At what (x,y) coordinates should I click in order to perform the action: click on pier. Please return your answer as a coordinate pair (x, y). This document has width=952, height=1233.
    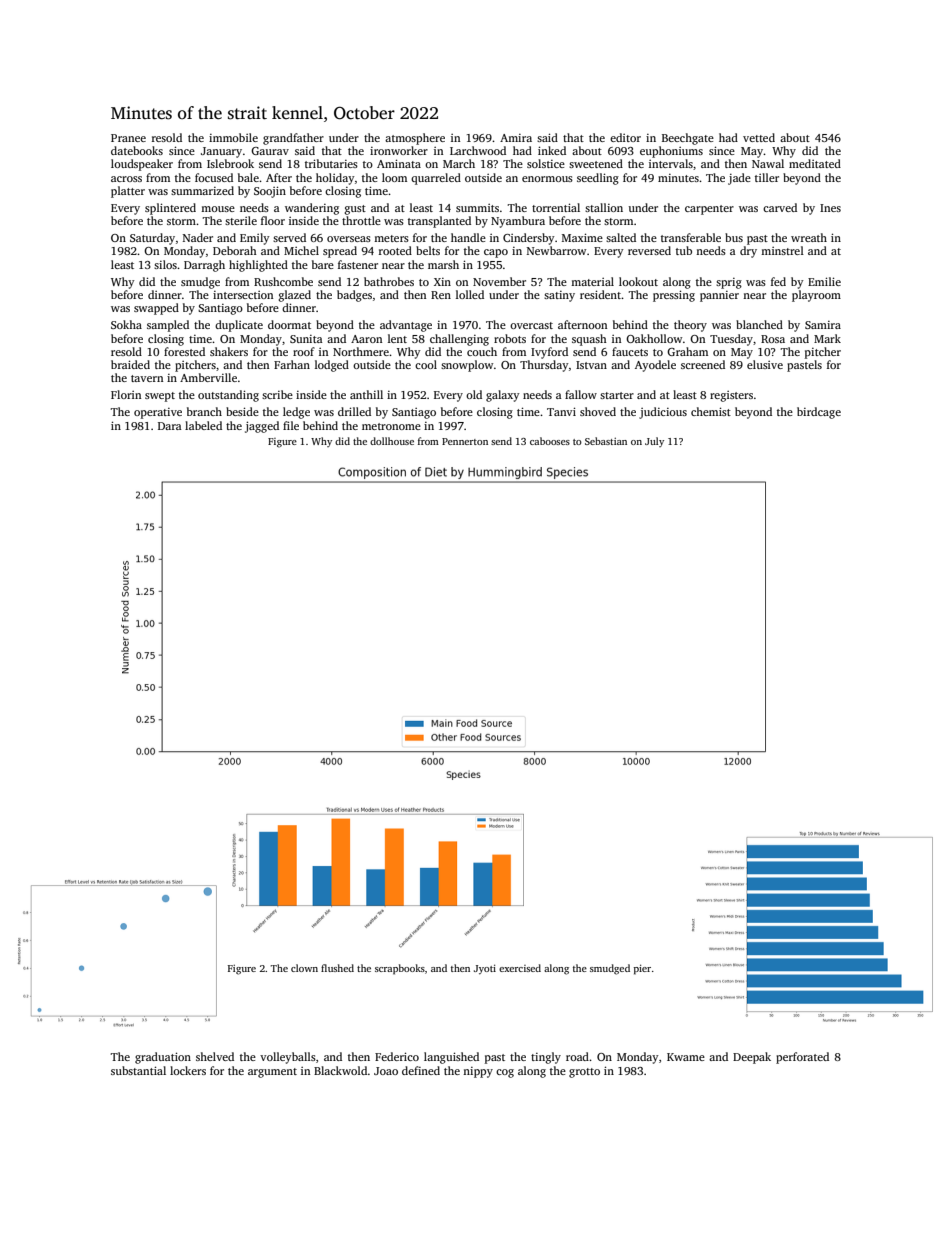
    Looking at the image, I should click on (642, 969).
